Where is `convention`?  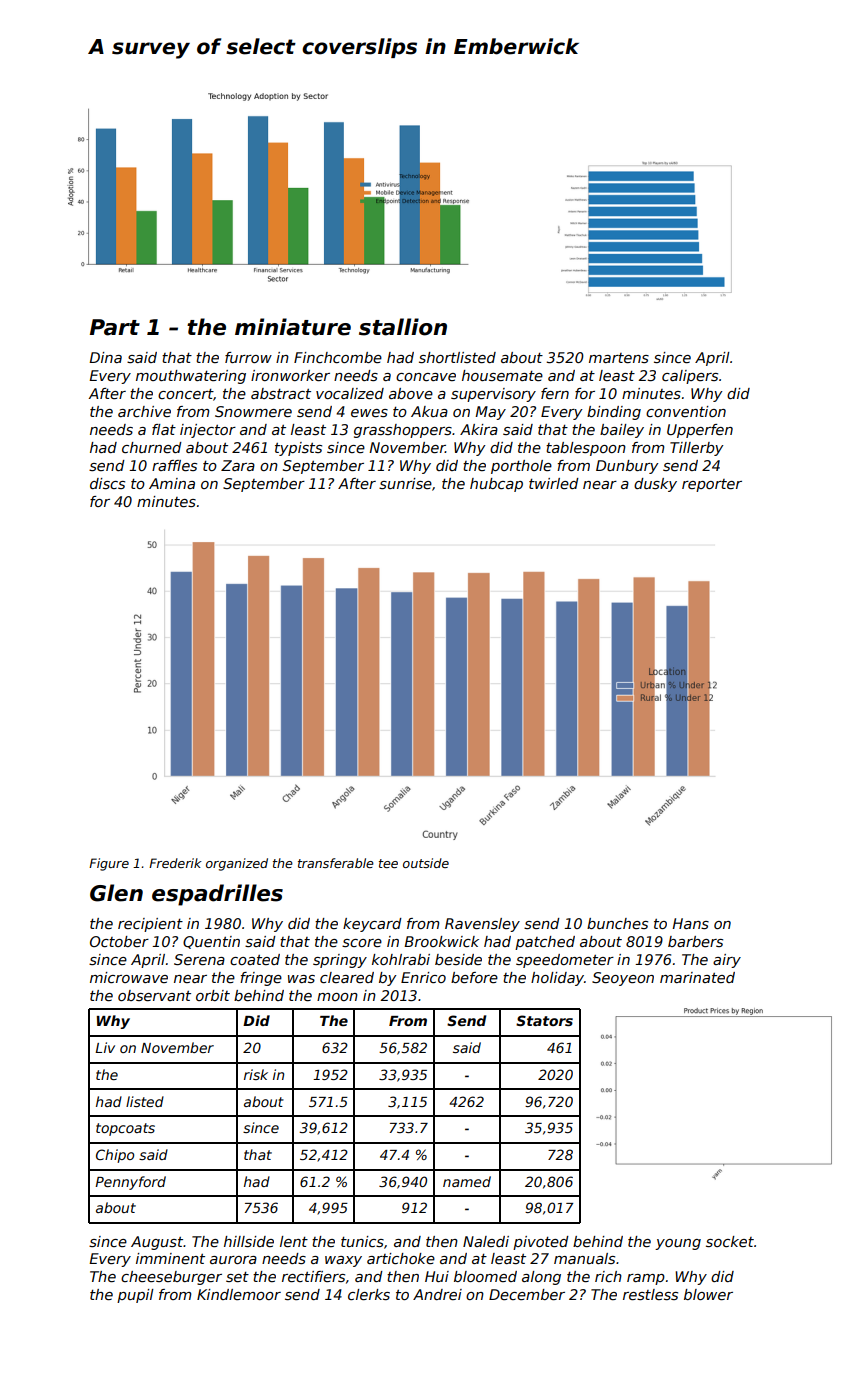 convention is located at coordinates (686, 411).
